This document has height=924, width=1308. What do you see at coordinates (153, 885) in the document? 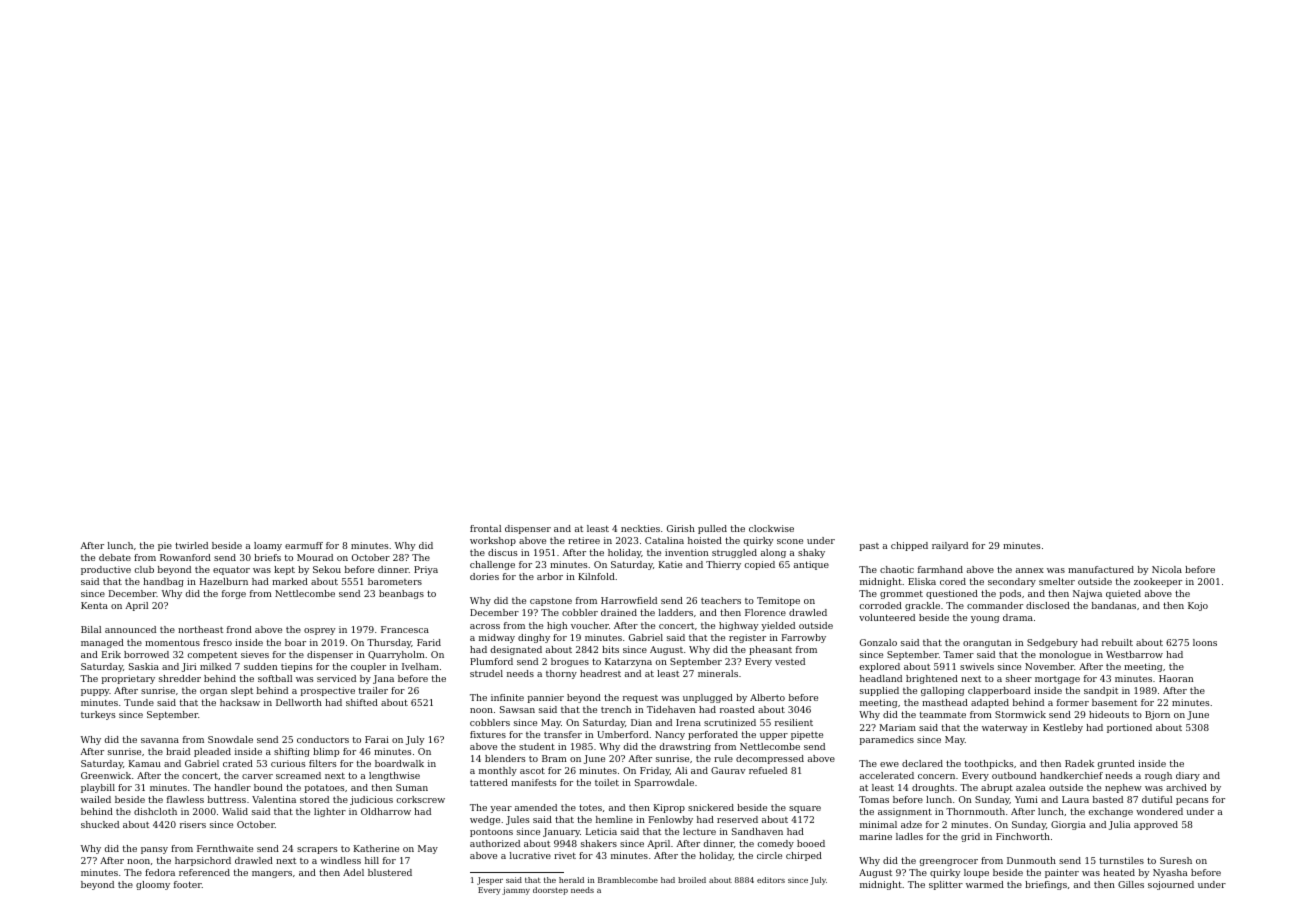
I see `gloomy` at bounding box center [153, 885].
